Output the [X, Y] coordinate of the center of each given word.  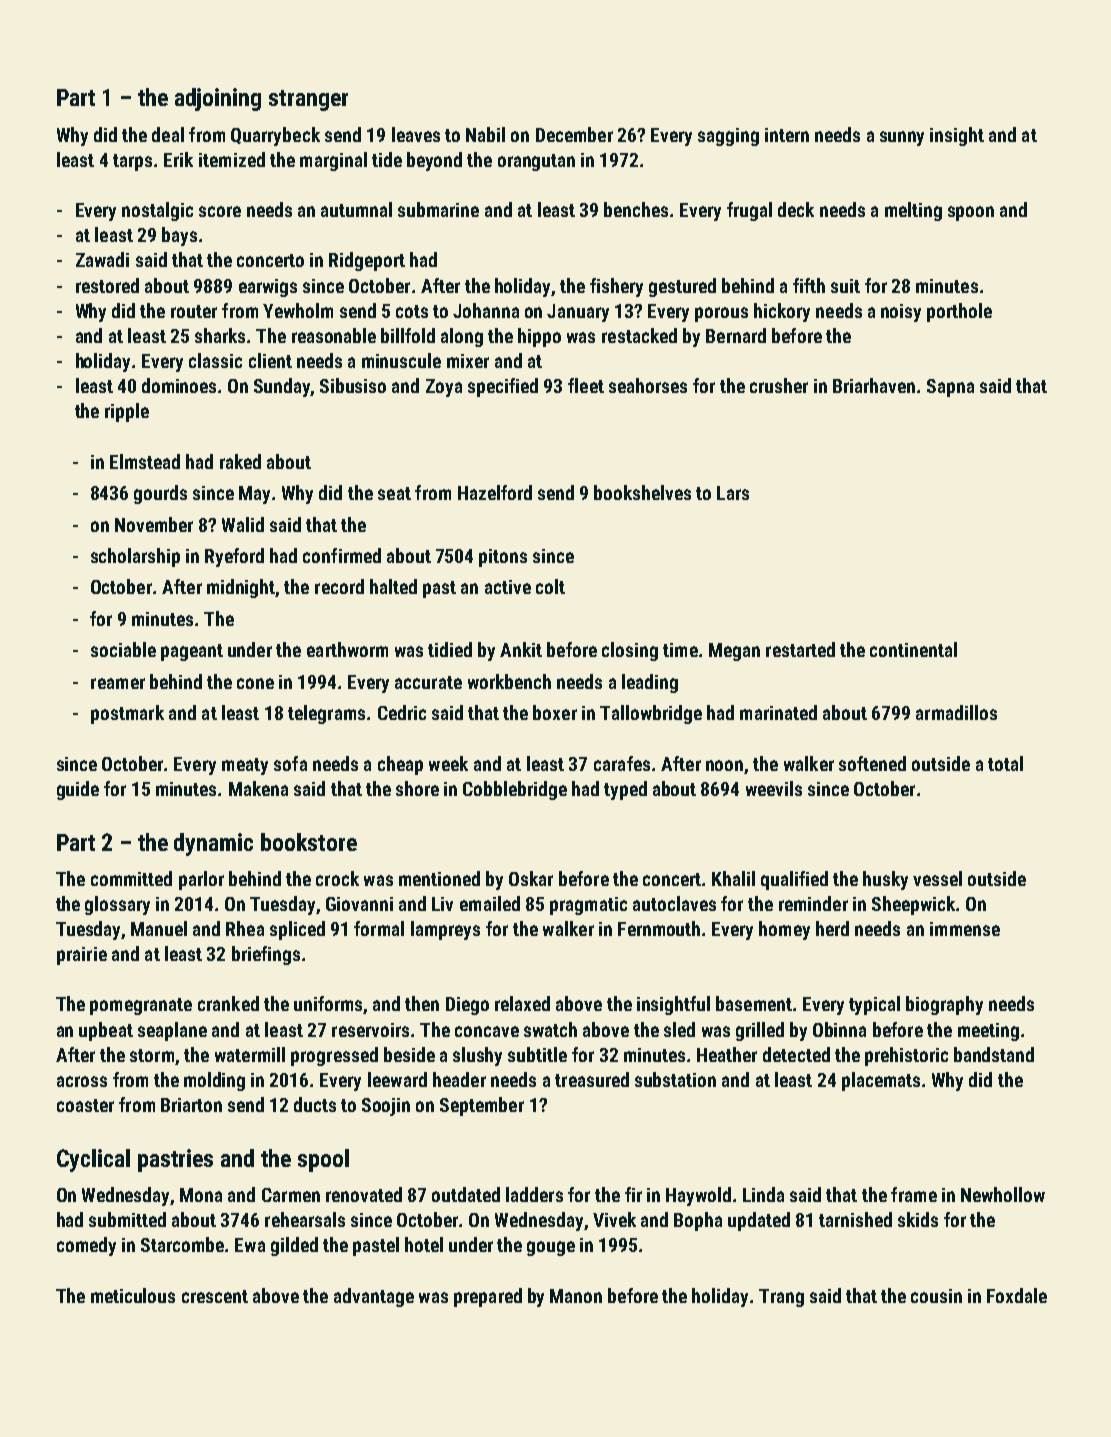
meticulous [133, 1295]
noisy [901, 313]
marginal [333, 161]
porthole [959, 312]
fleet [586, 385]
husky [885, 880]
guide [78, 790]
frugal [749, 211]
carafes [622, 763]
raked [240, 461]
